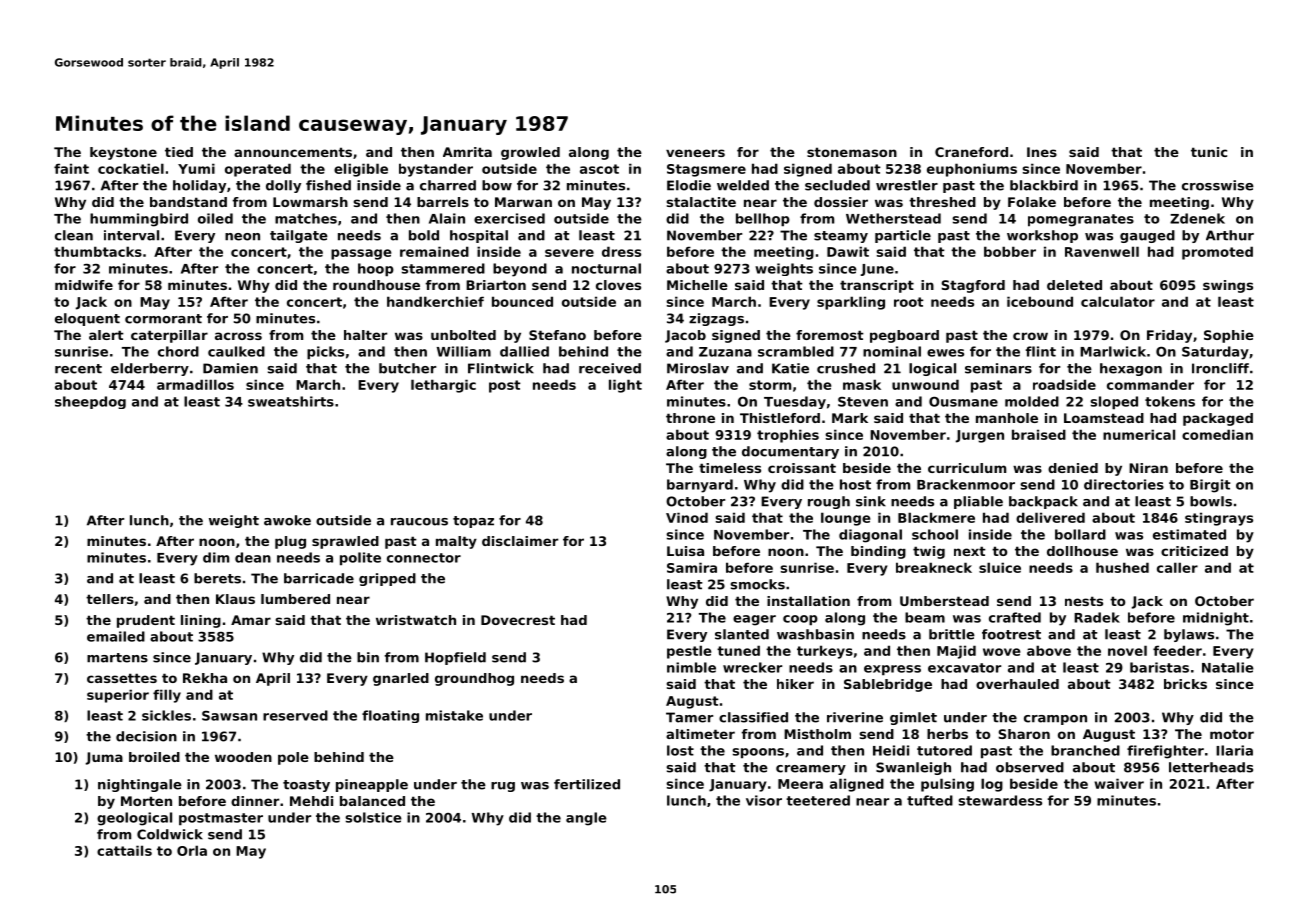 This screenshot has width=1308, height=924. Describe the element at coordinates (253, 557) in the screenshot. I see `dean` at that location.
